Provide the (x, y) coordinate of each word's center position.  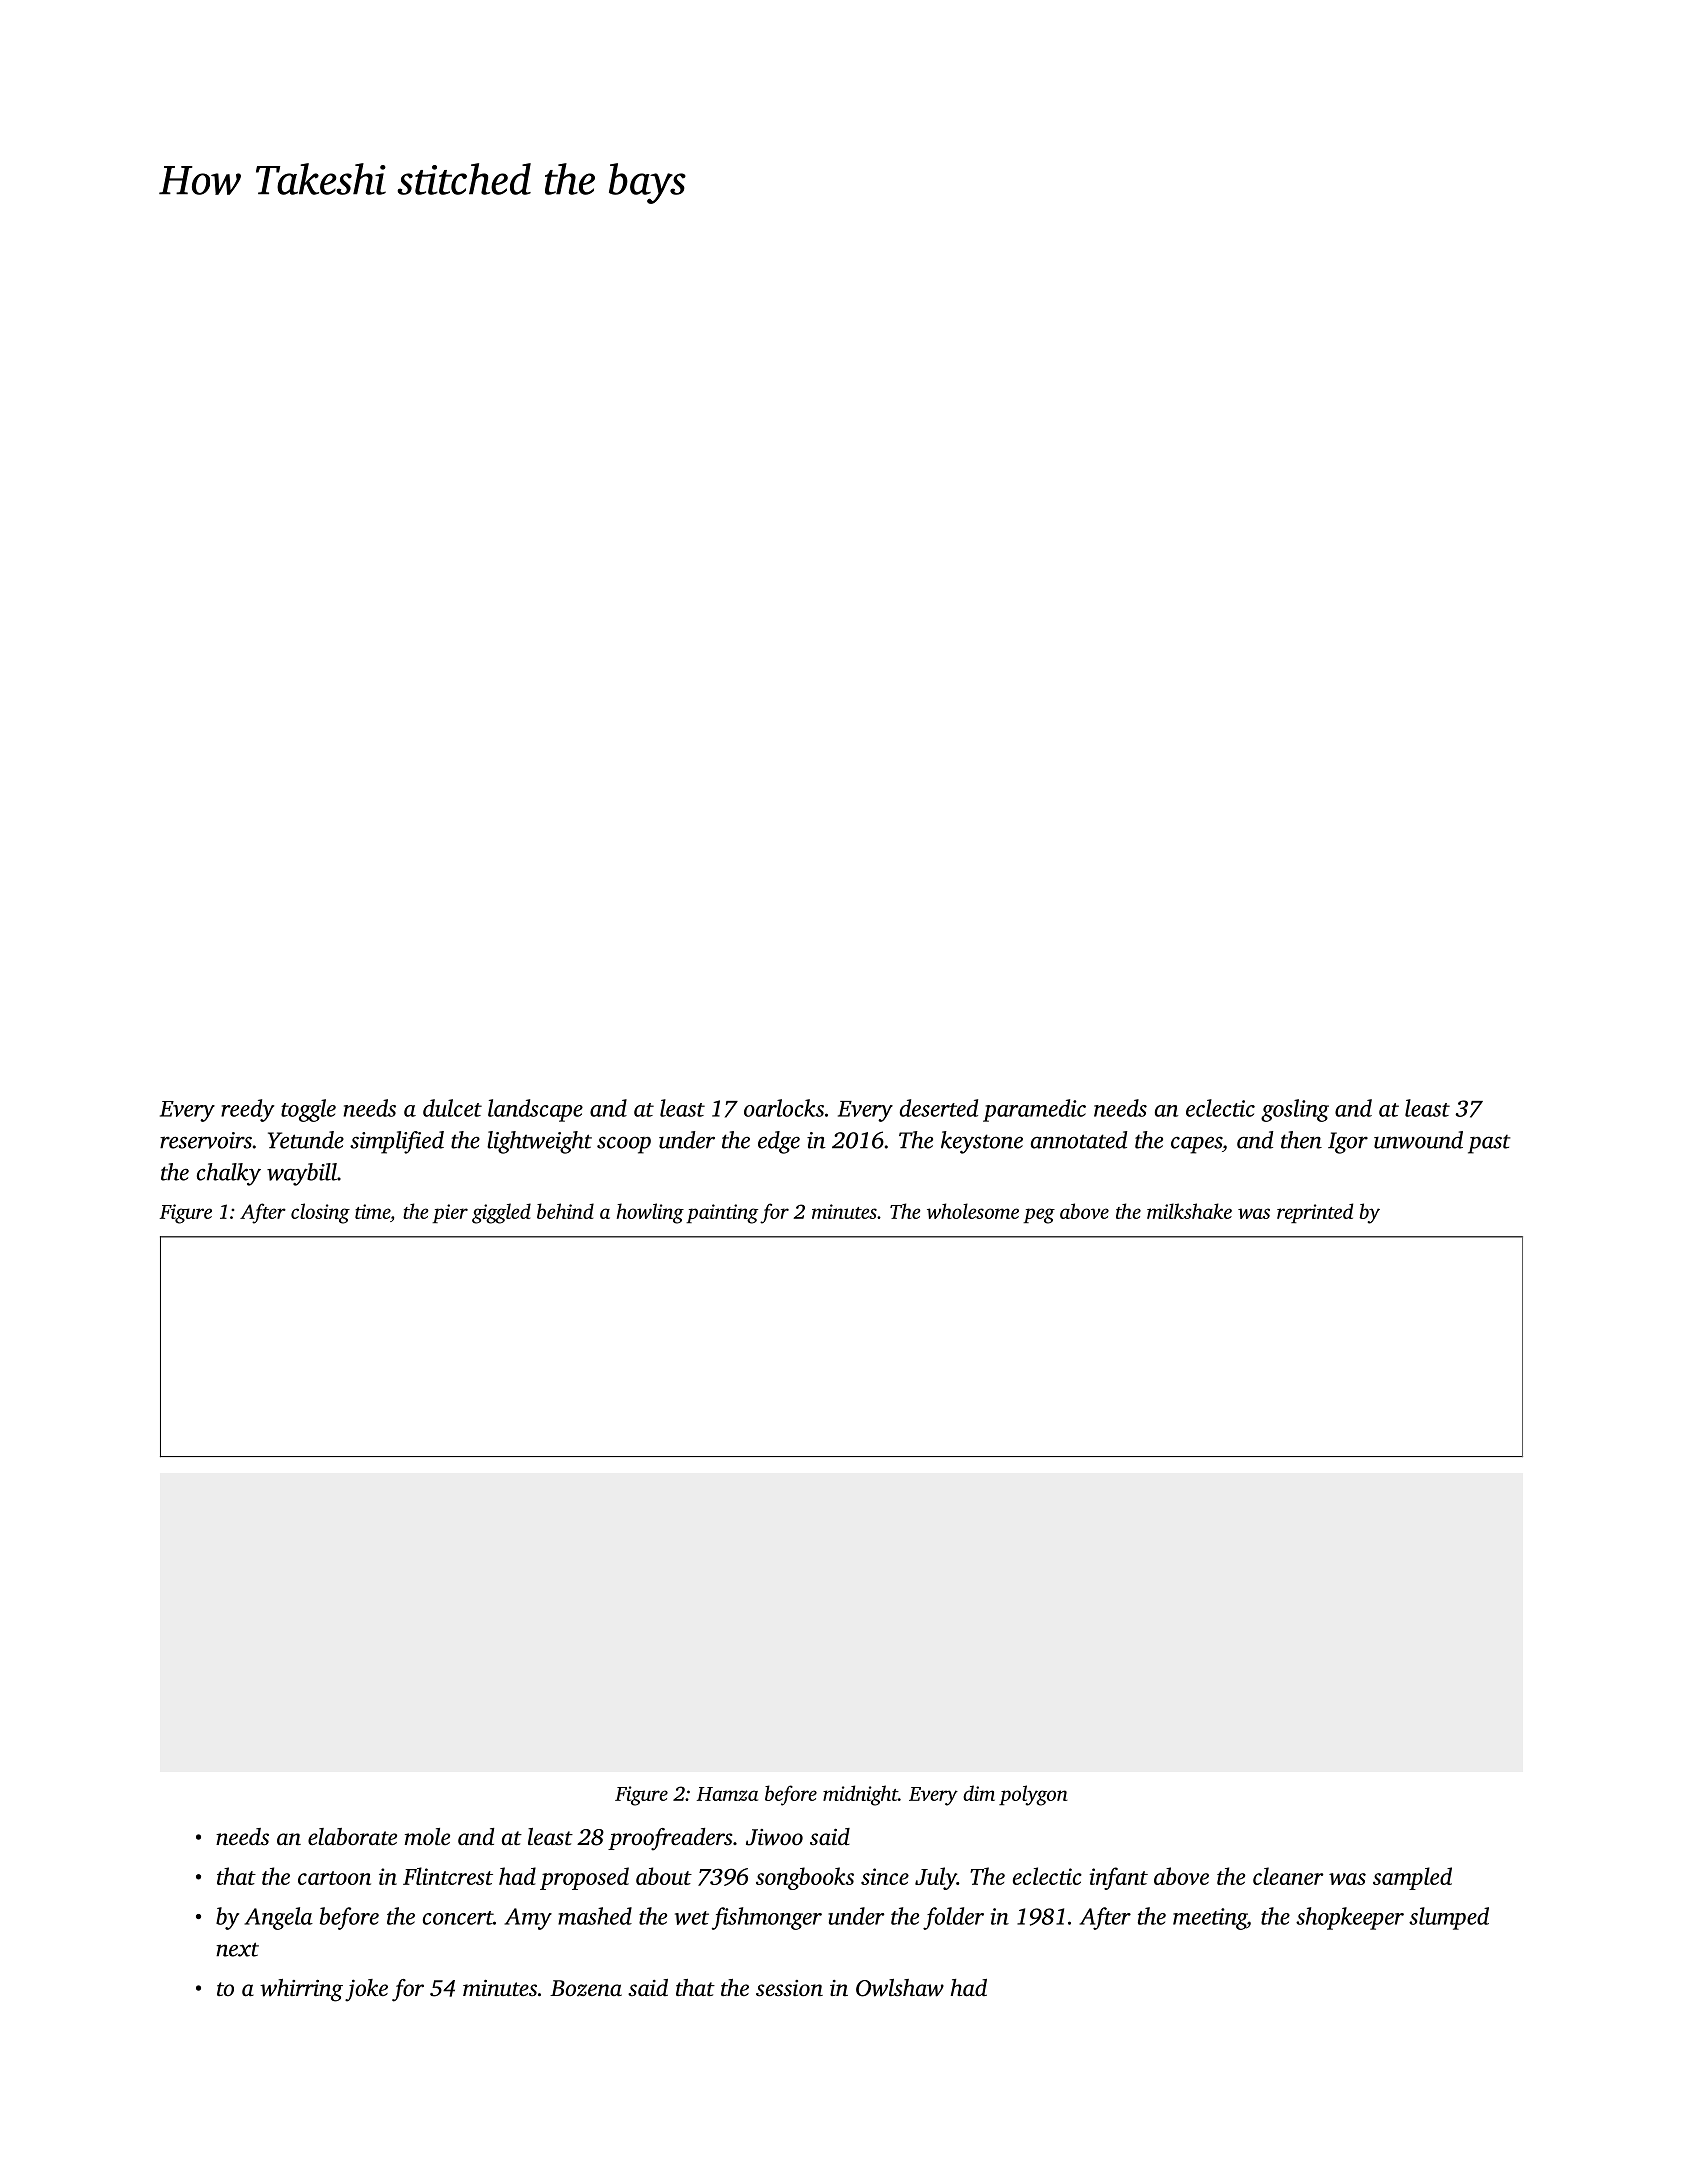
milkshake (1189, 1211)
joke (366, 1990)
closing (320, 1213)
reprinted (1315, 1213)
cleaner (1288, 1876)
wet (692, 1918)
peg (1039, 1216)
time (372, 1211)
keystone (982, 1142)
